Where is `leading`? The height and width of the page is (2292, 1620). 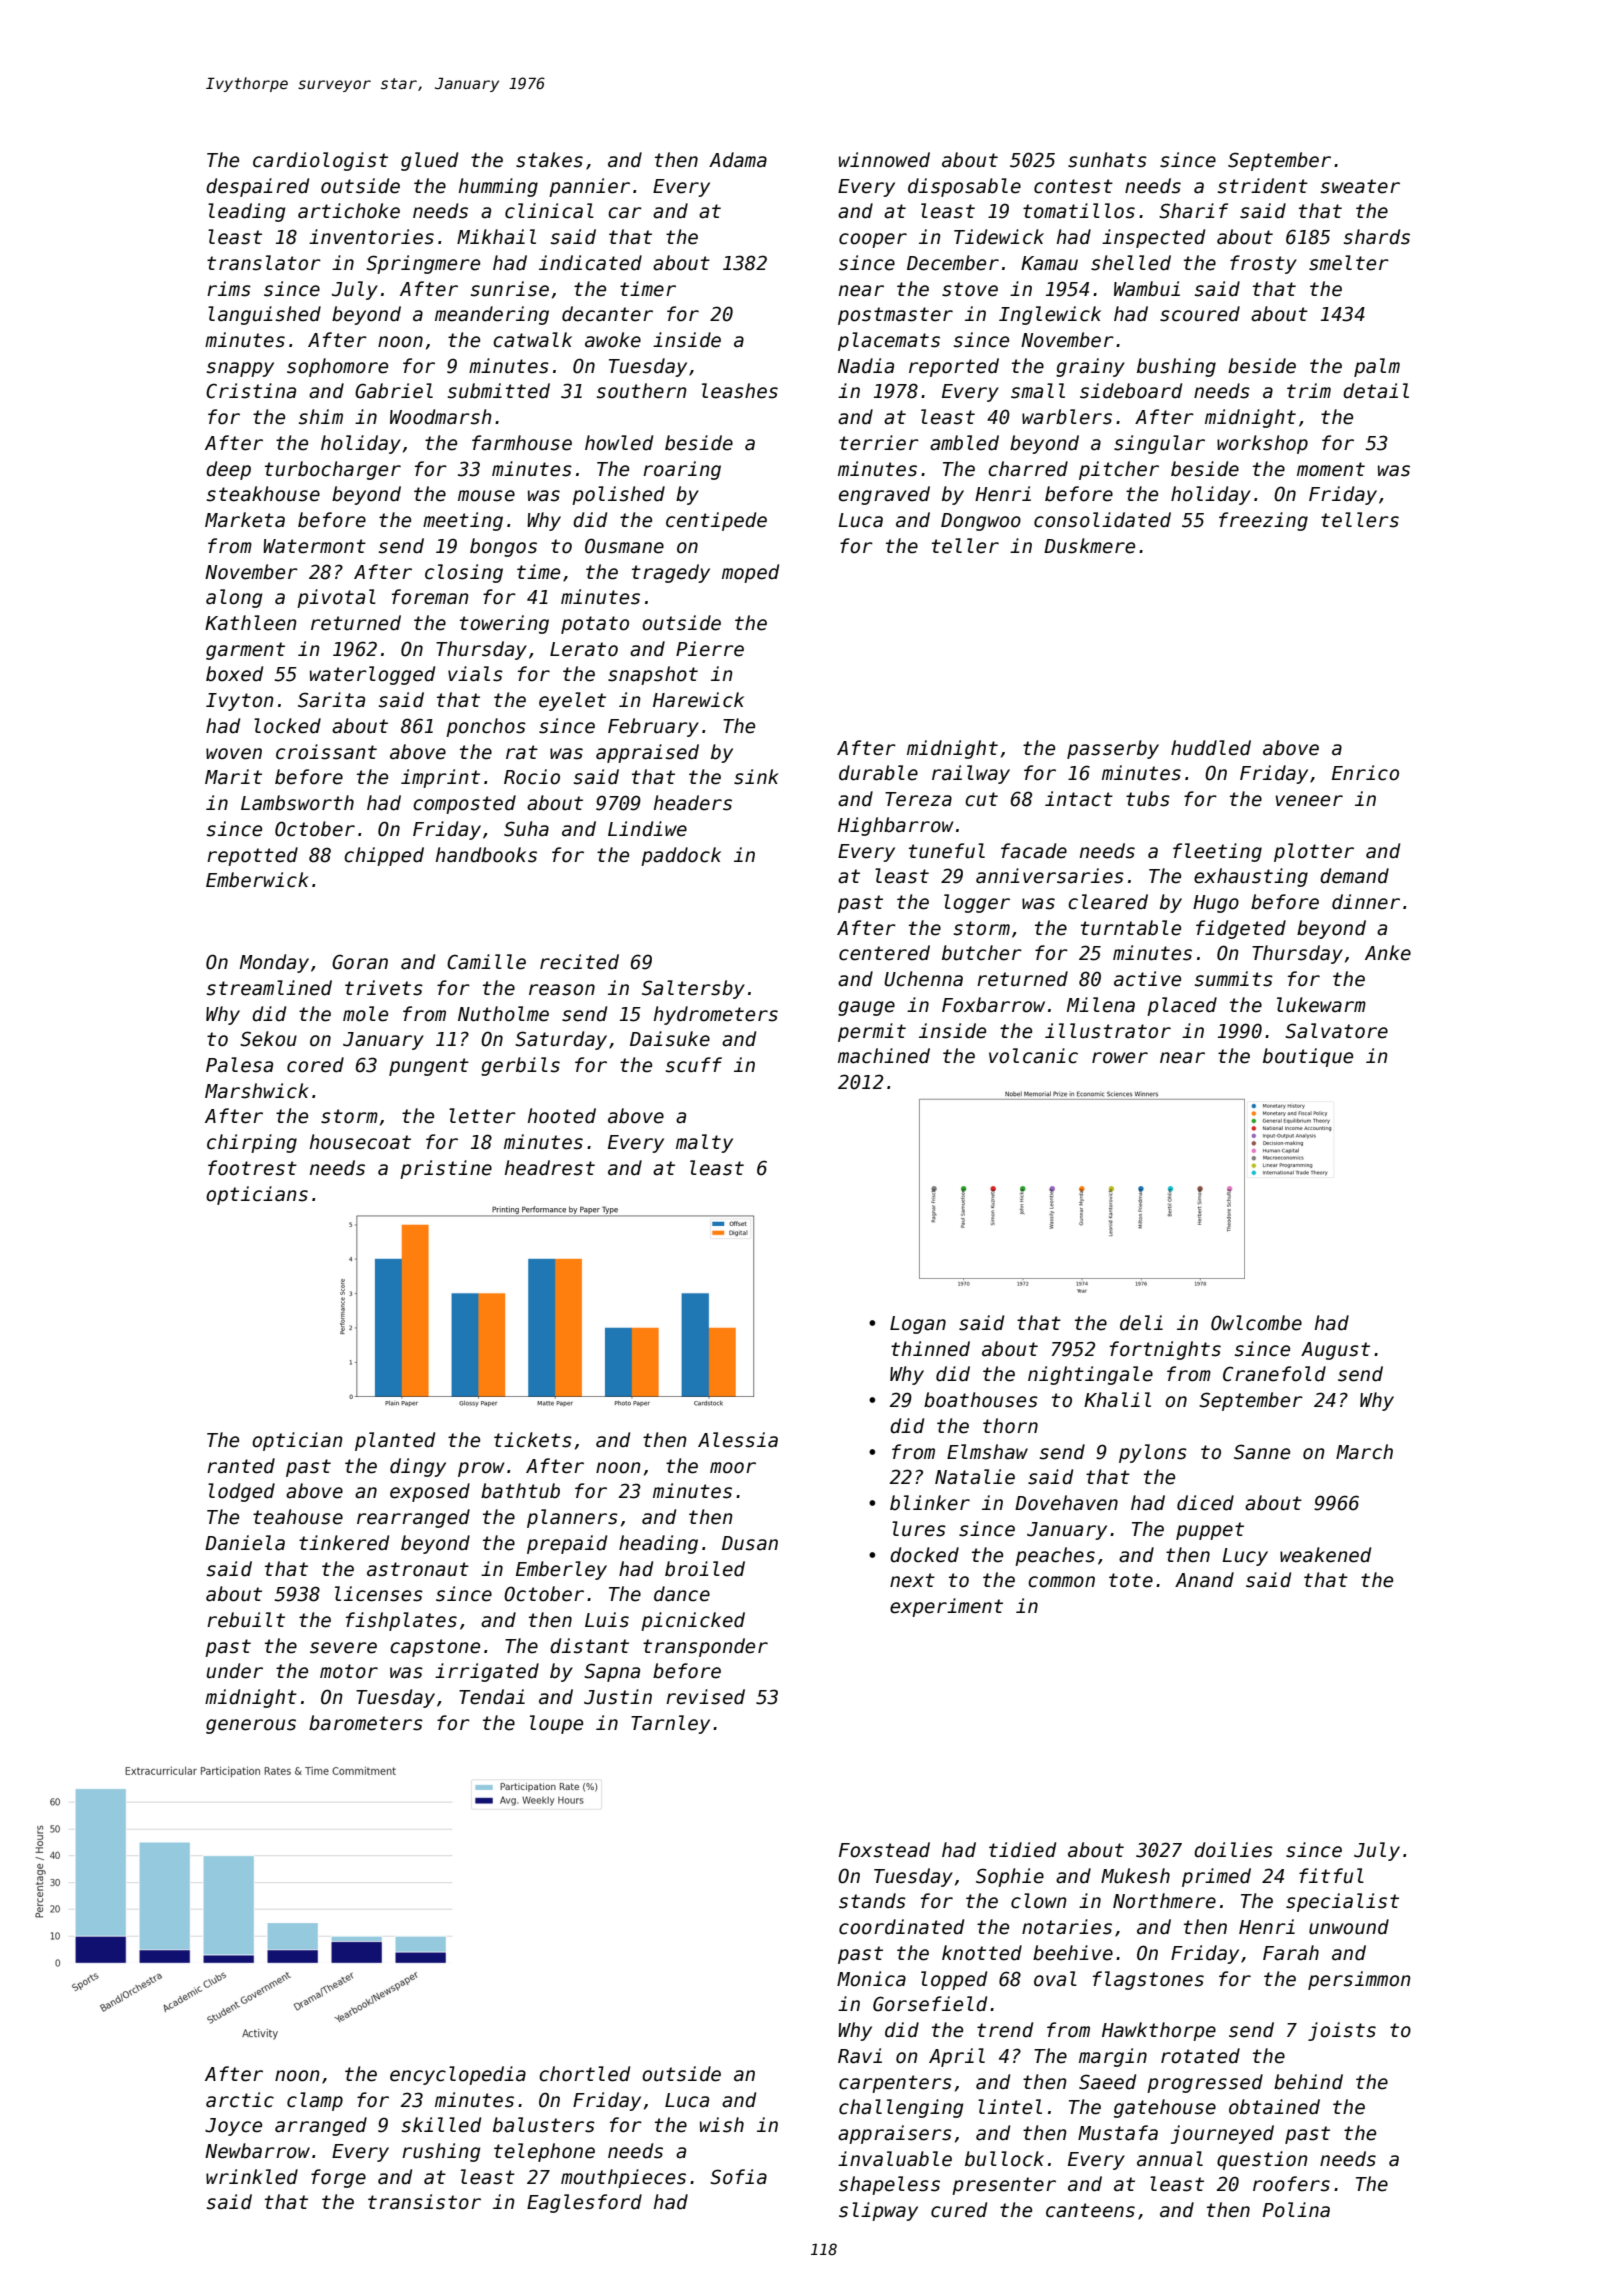 leading is located at coordinates (246, 212).
